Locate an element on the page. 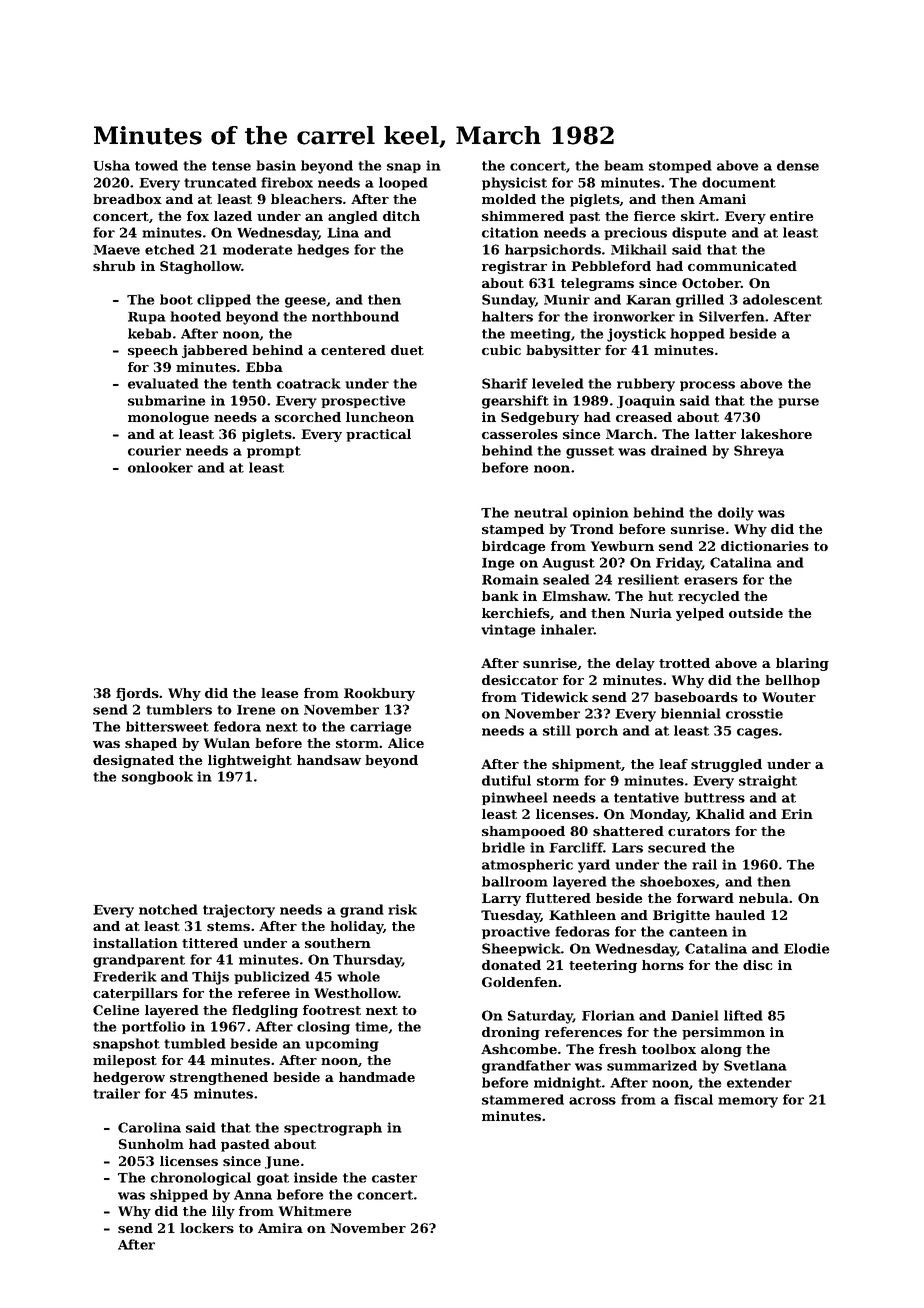 This image has width=924, height=1308. bleachers is located at coordinates (306, 199).
